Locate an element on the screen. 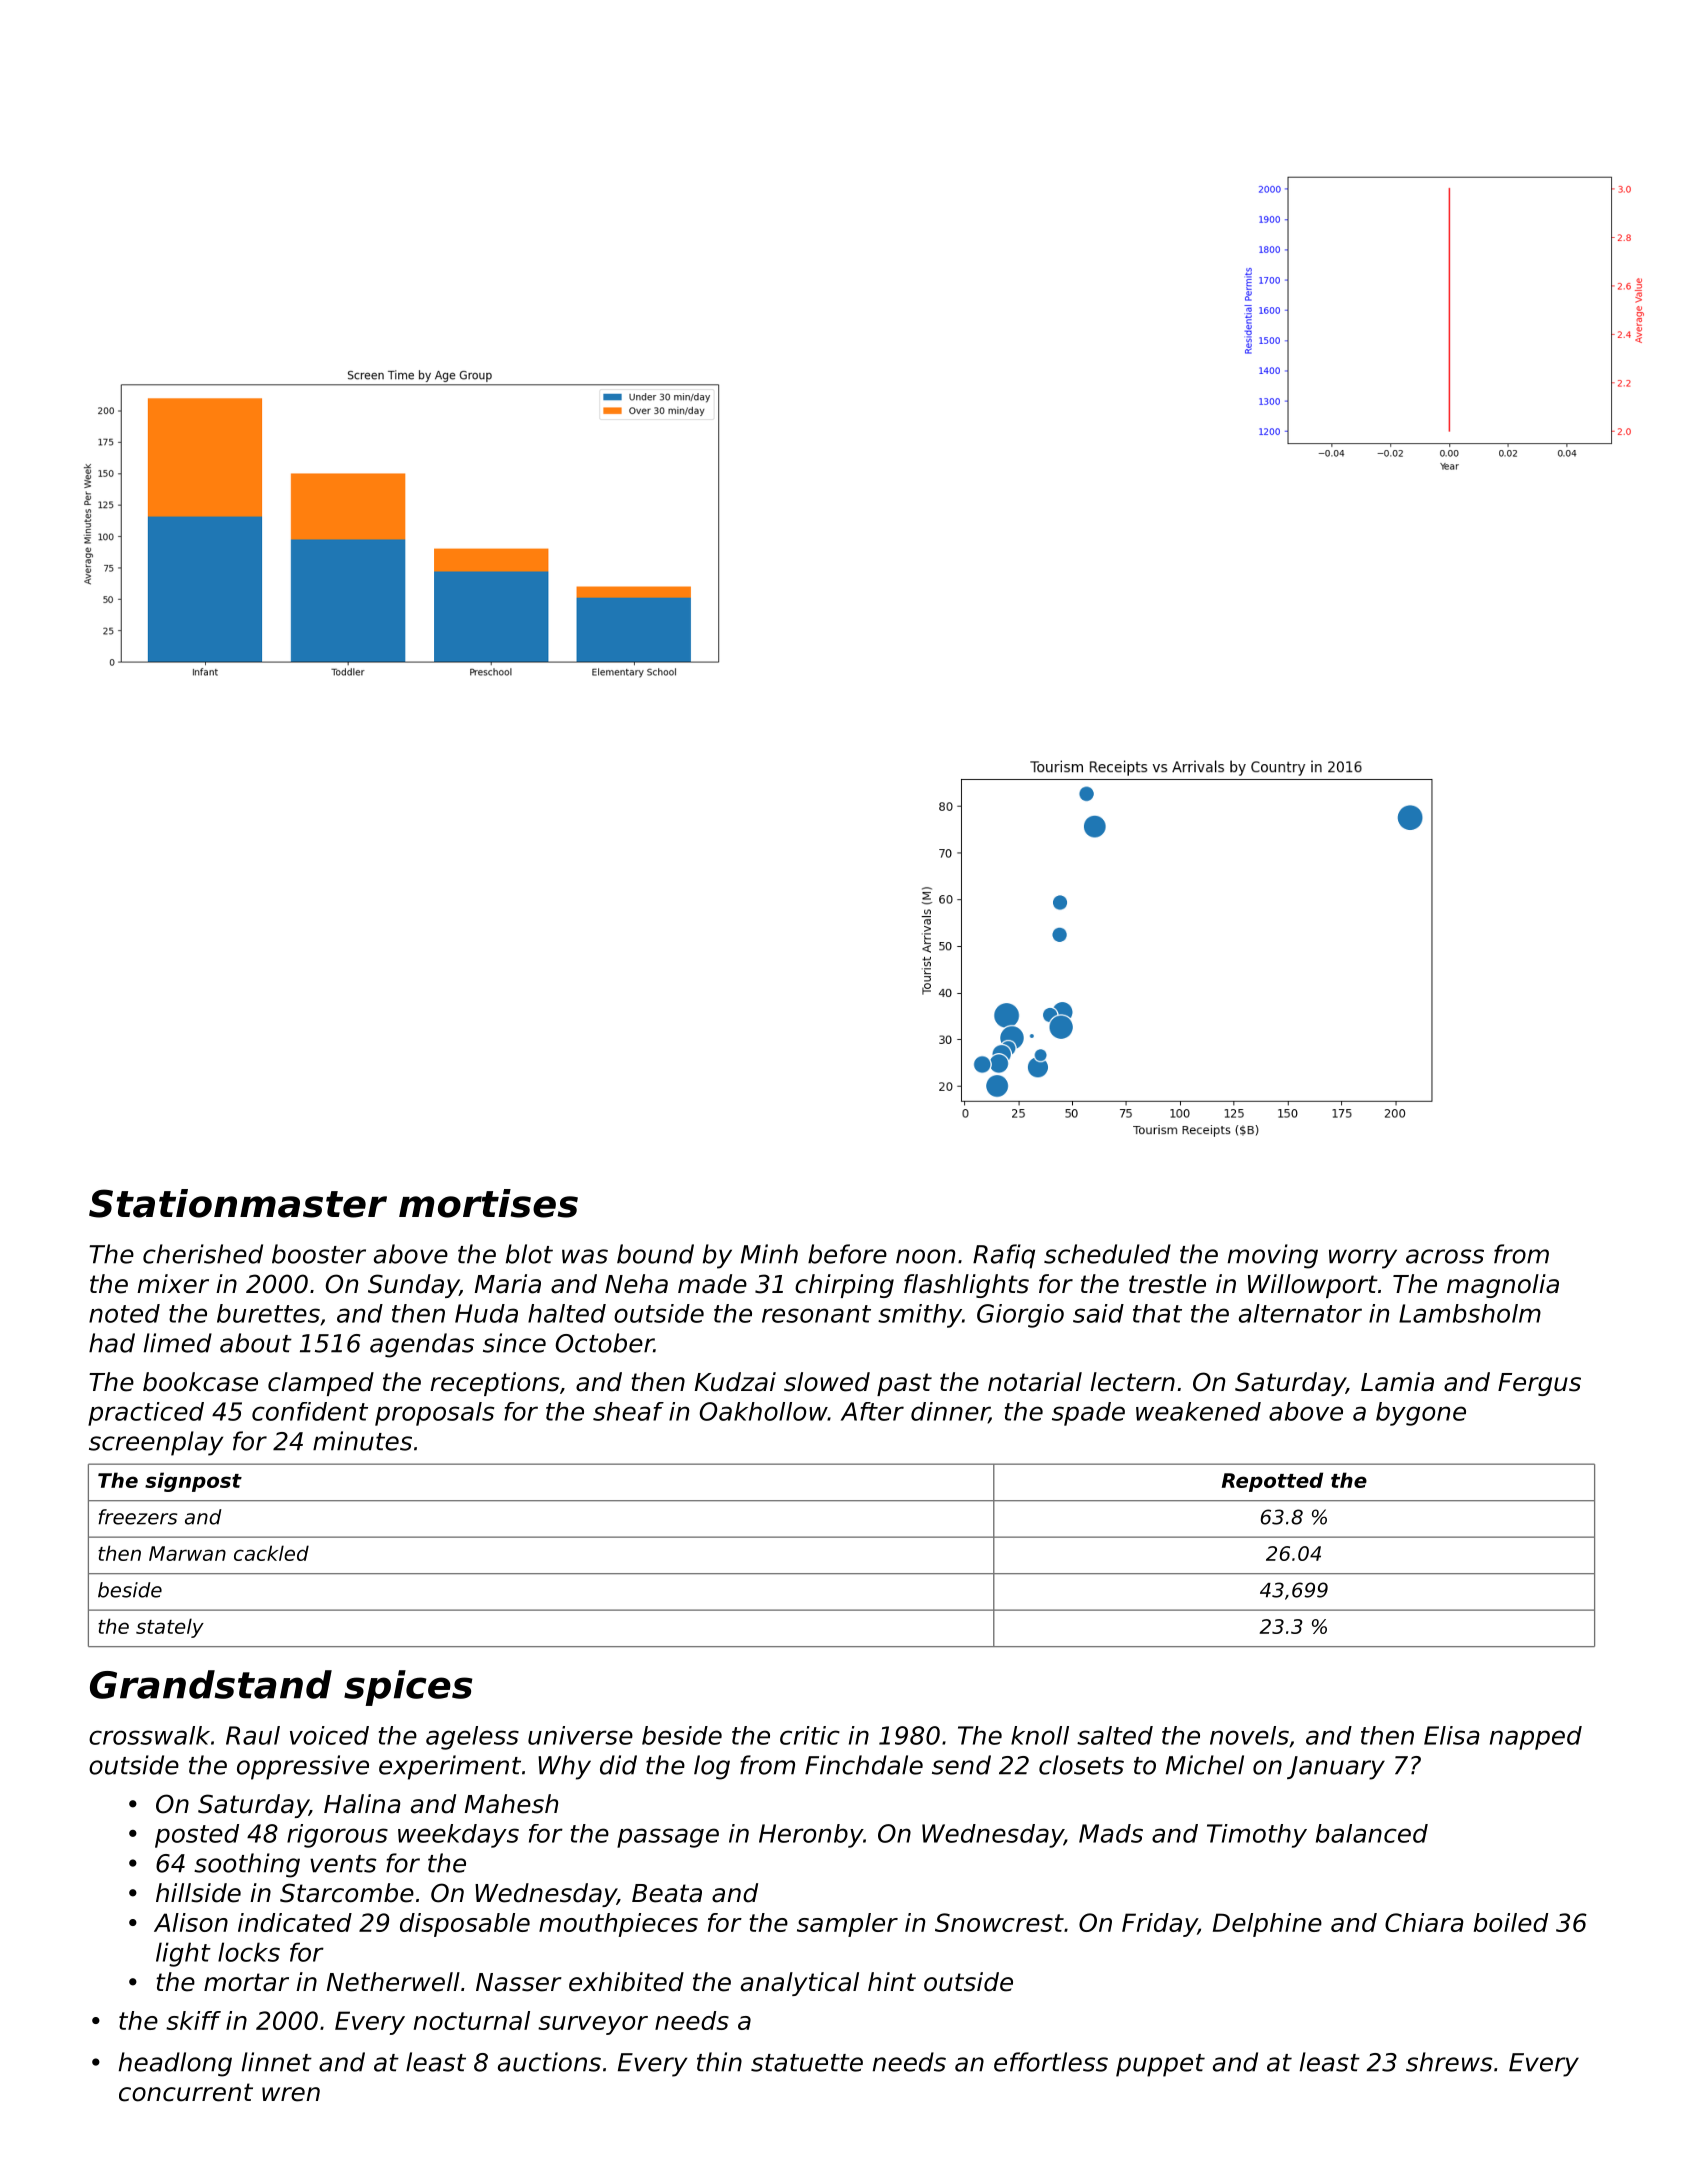  cackled is located at coordinates (271, 1553).
